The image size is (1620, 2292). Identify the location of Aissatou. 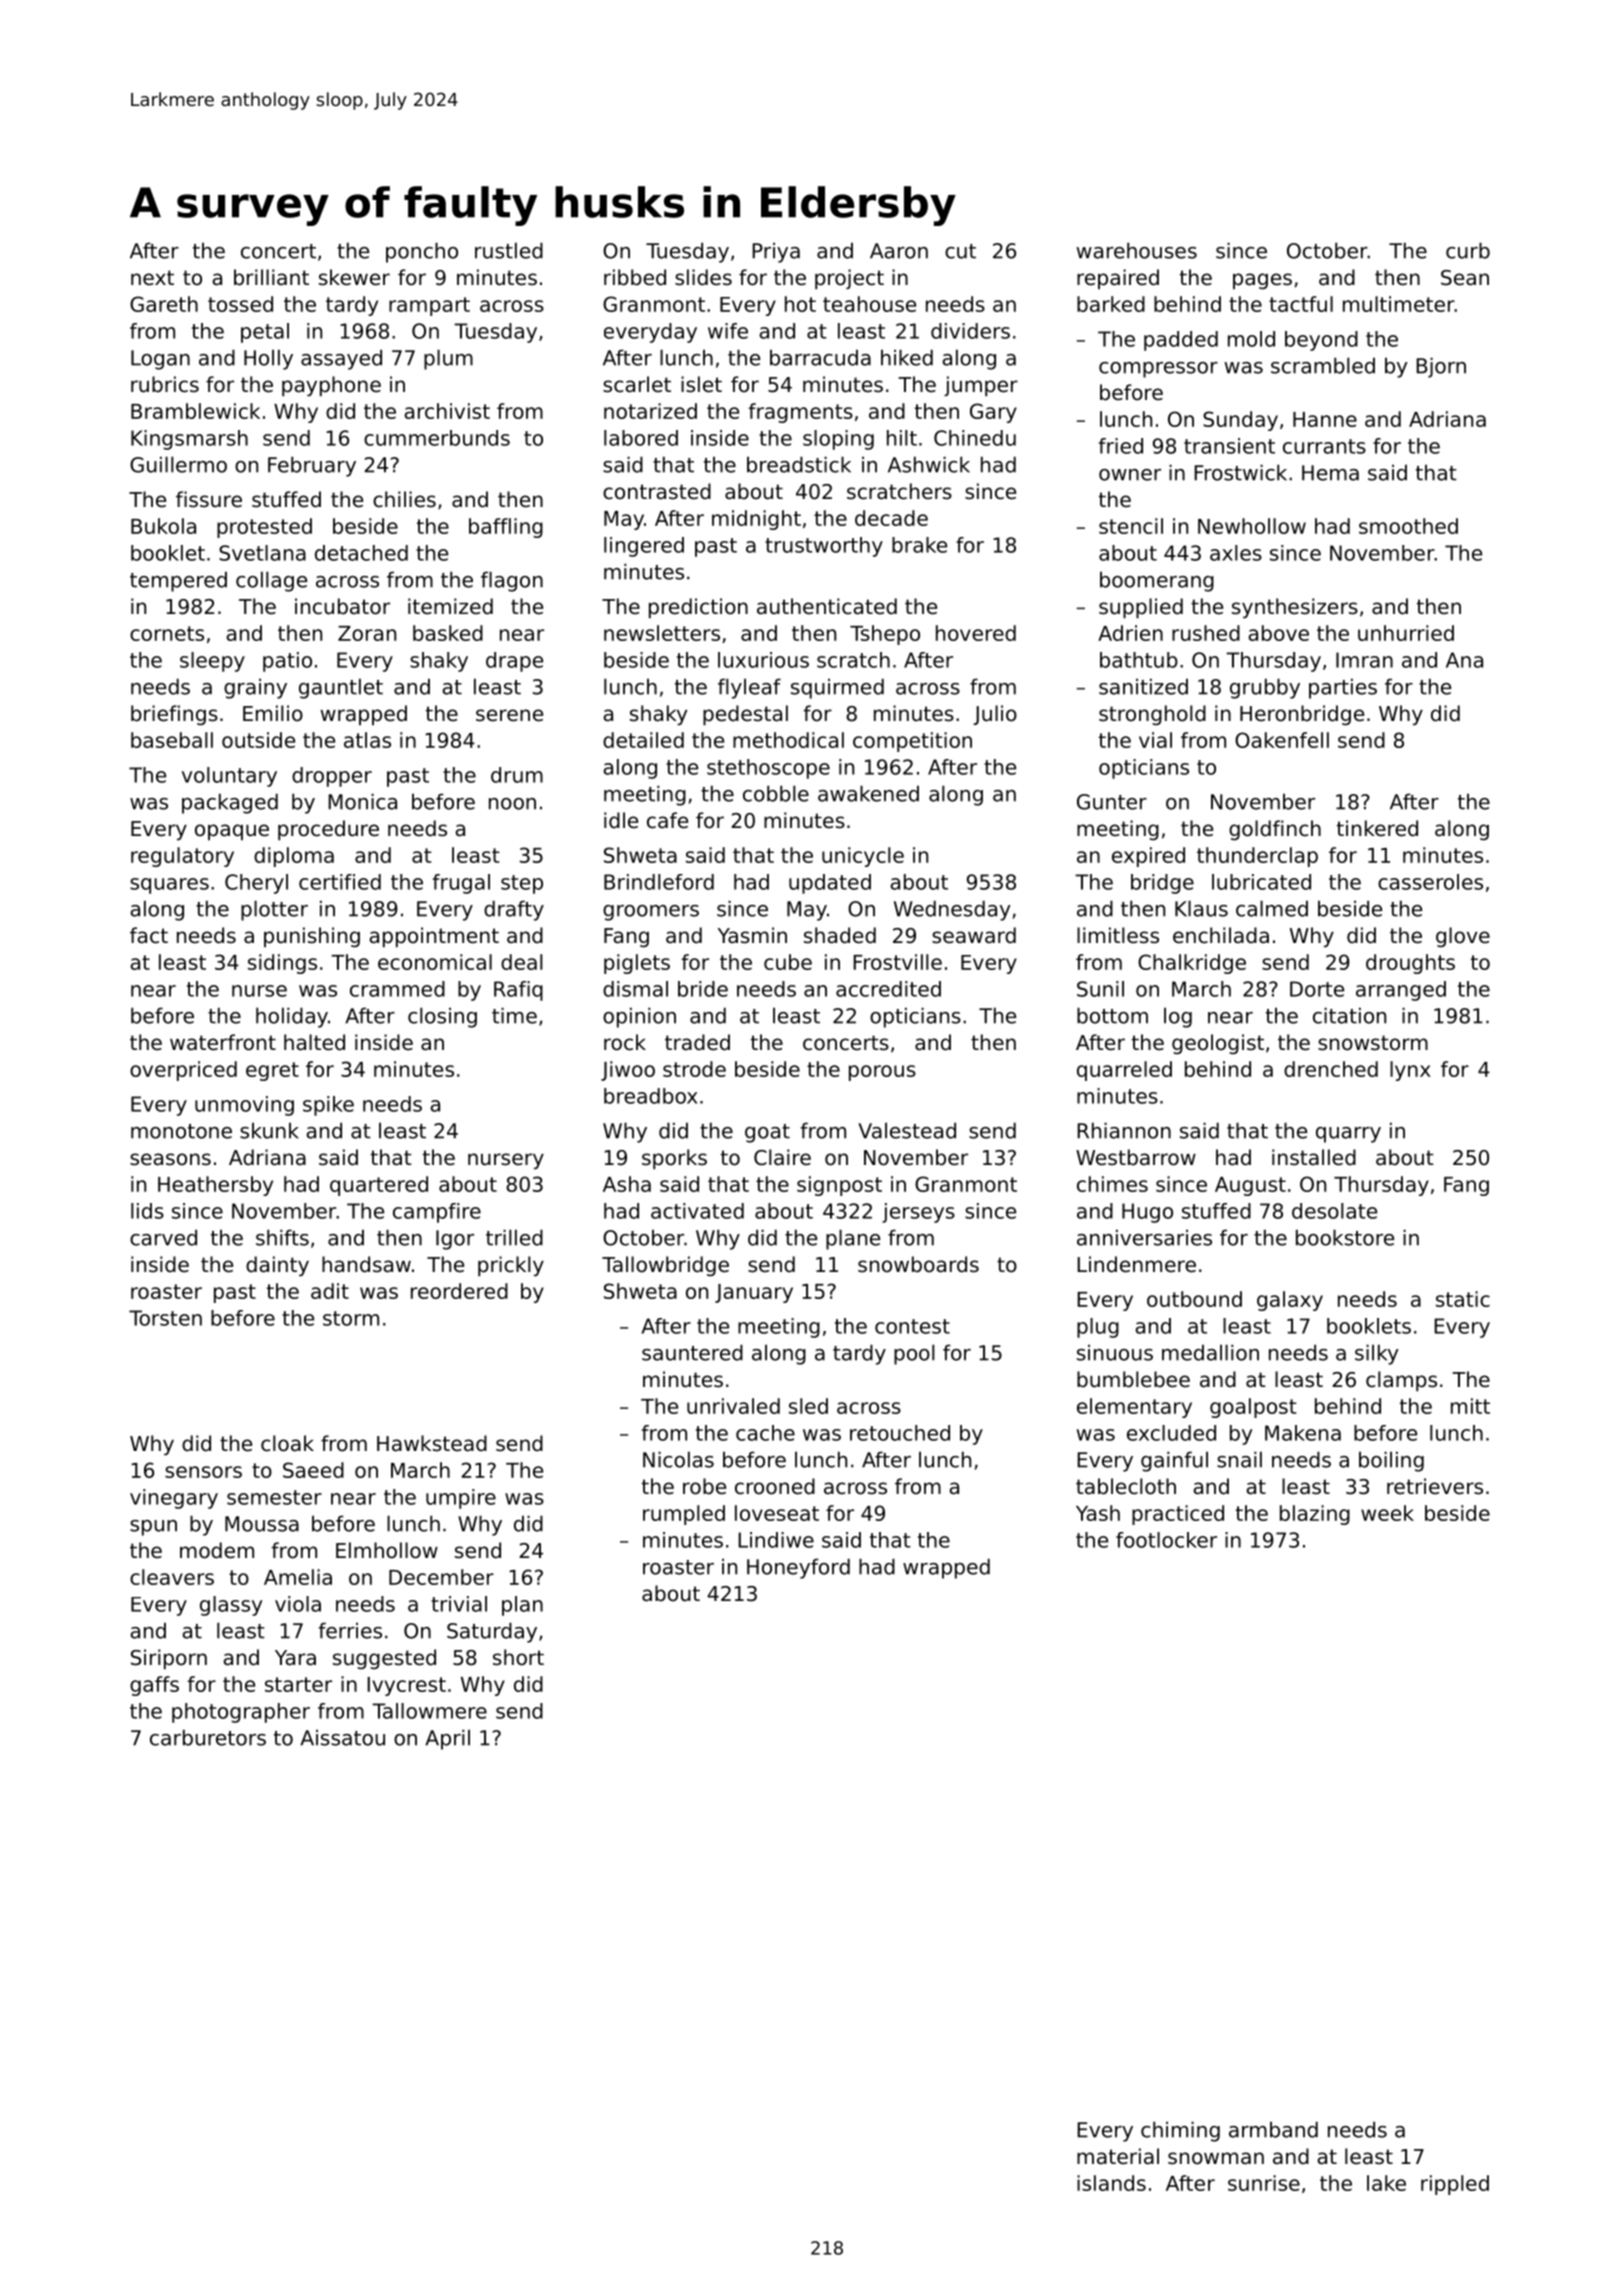
(342, 1737).
